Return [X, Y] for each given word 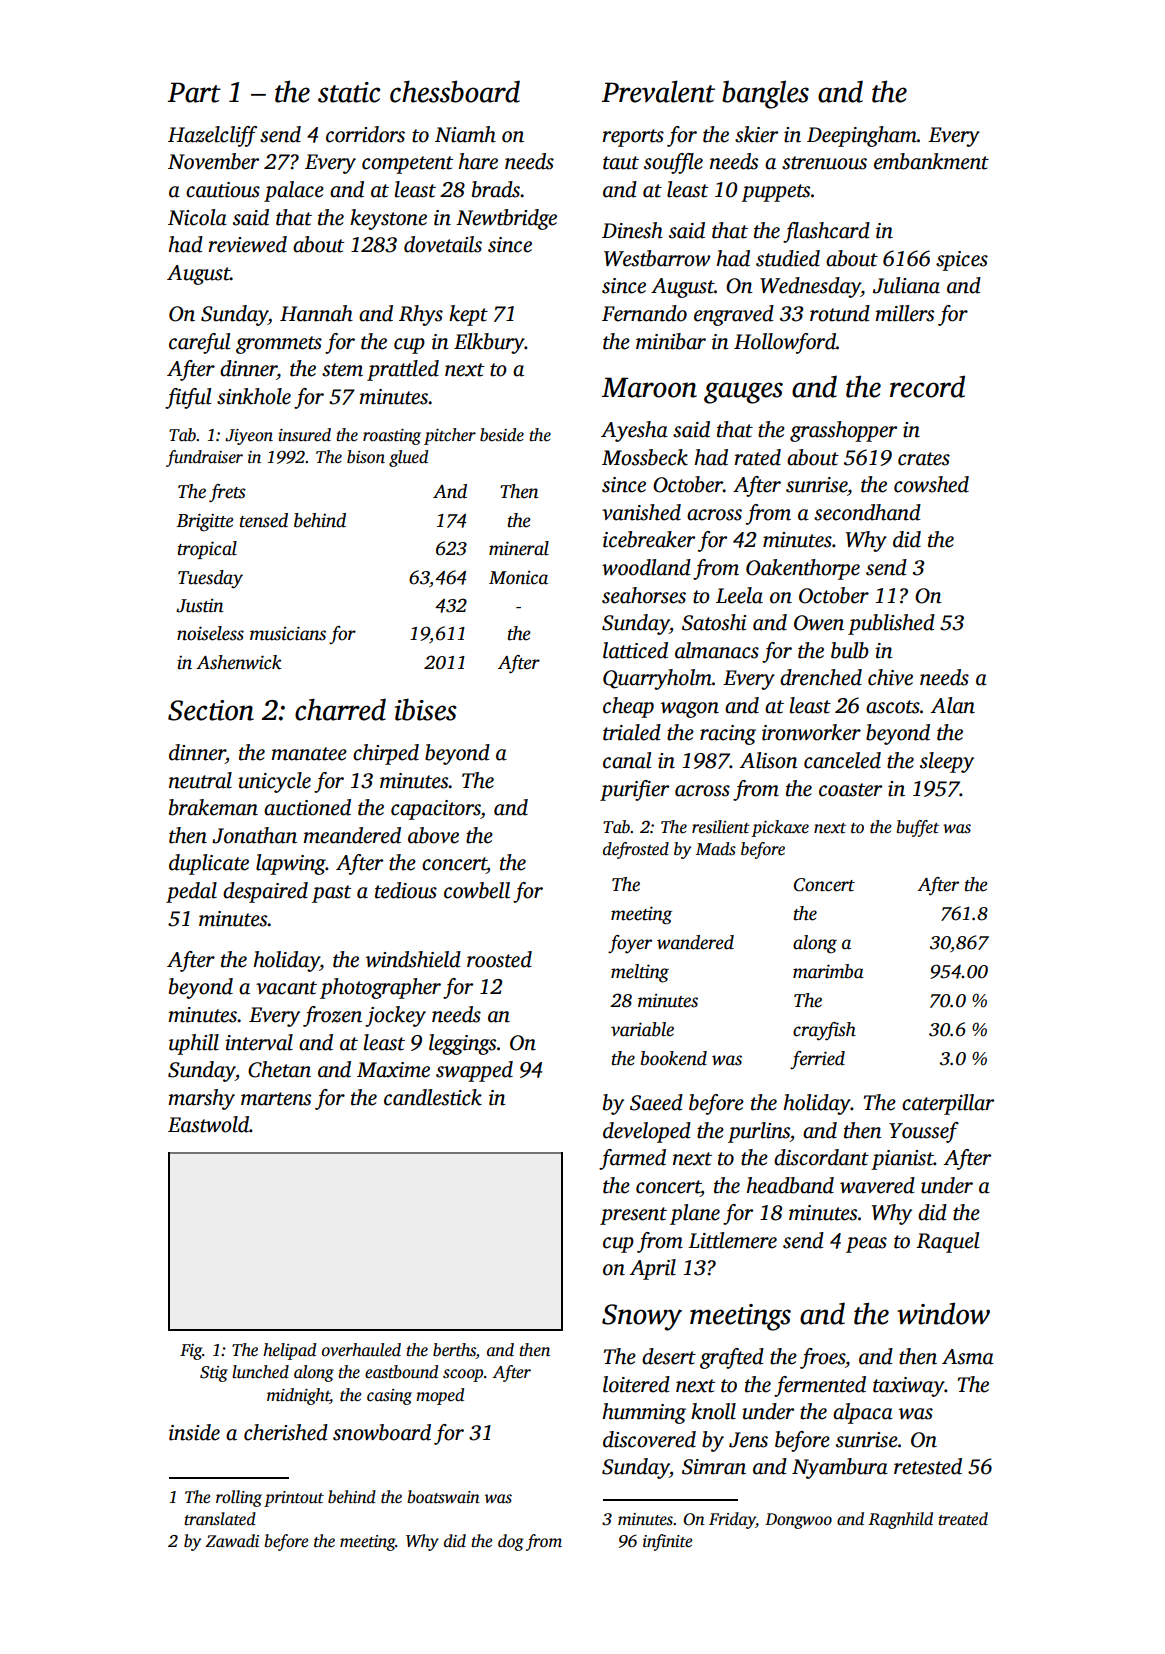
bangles [765, 94]
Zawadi [232, 1541]
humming [644, 1413]
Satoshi [714, 622]
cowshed [931, 484]
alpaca [863, 1413]
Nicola [197, 217]
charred [340, 709]
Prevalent [658, 91]
